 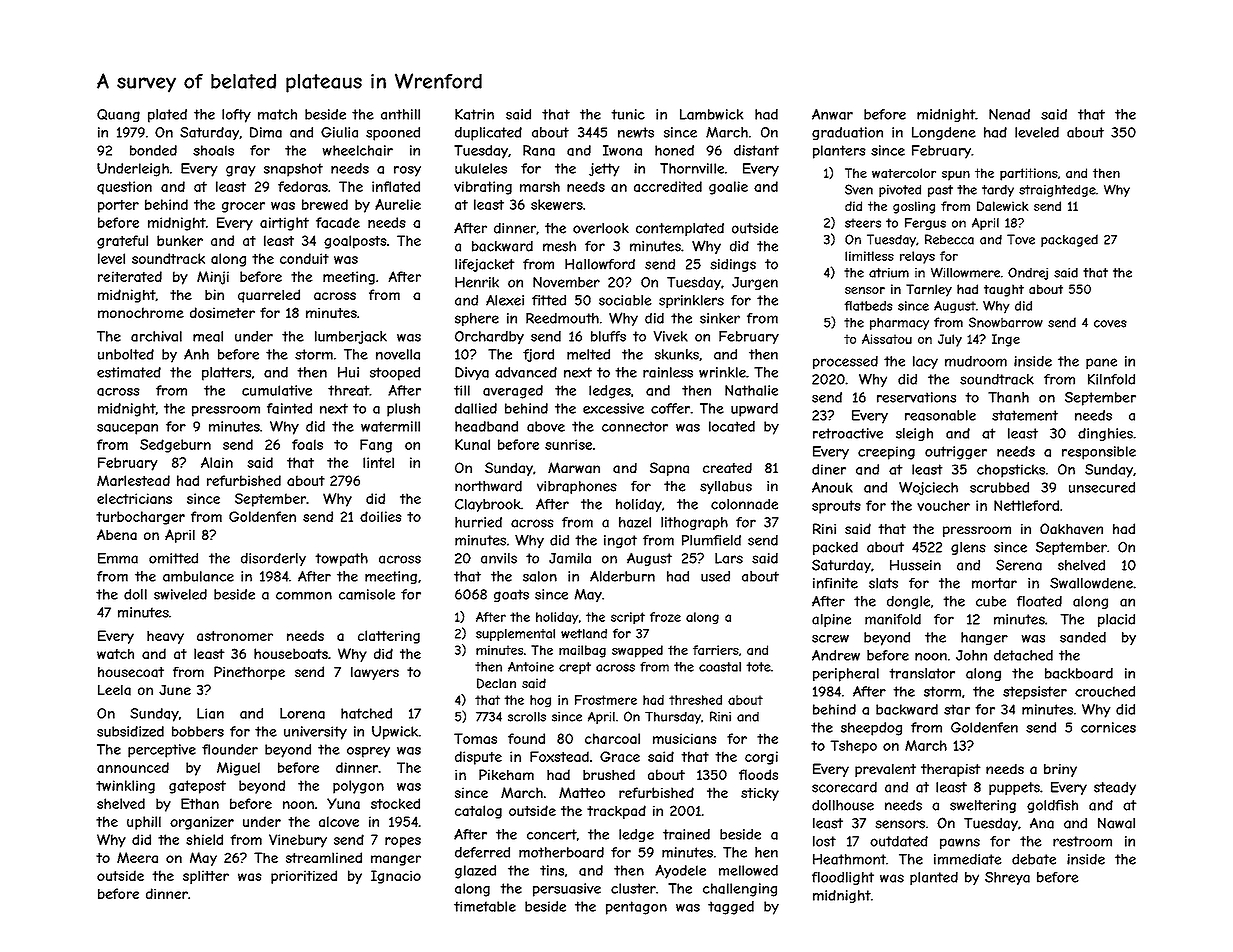 What do you see at coordinates (531, 667) in the screenshot?
I see `Antoine` at bounding box center [531, 667].
